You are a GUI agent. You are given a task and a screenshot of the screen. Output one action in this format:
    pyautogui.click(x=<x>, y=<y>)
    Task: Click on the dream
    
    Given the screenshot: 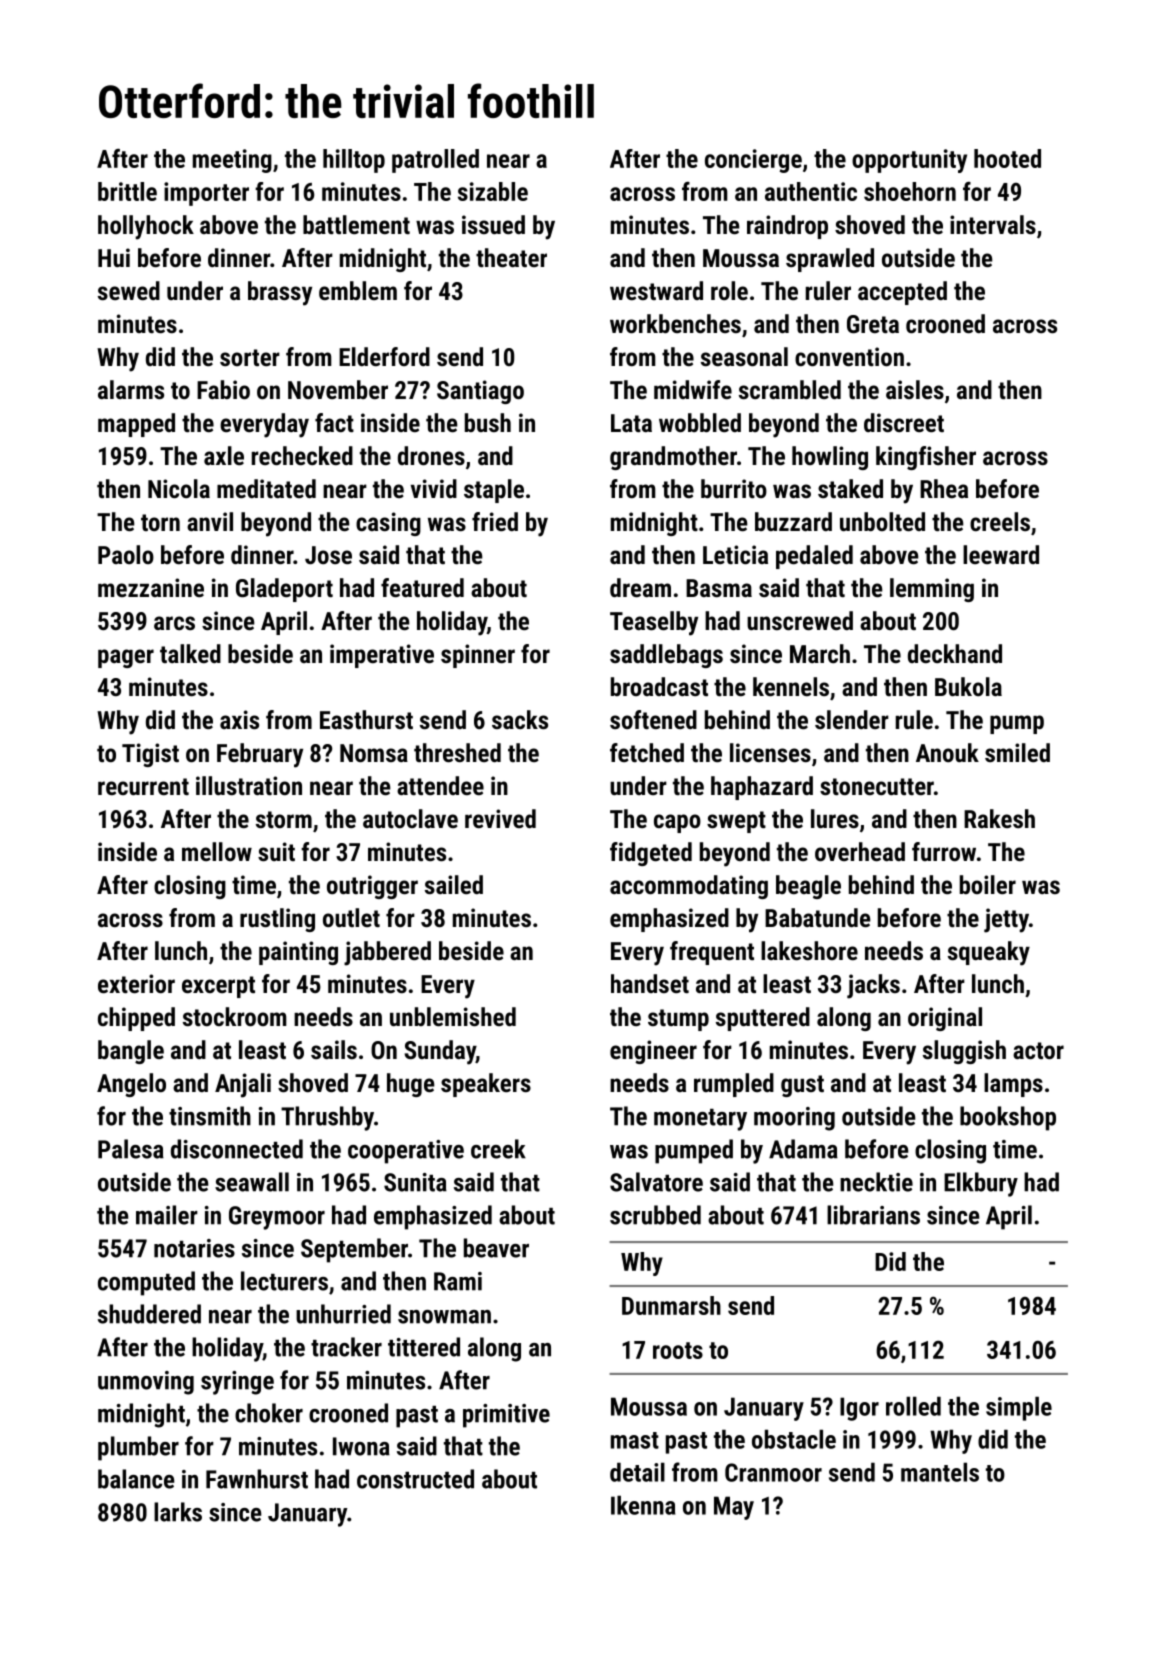 What is the action you would take?
    pyautogui.click(x=640, y=587)
